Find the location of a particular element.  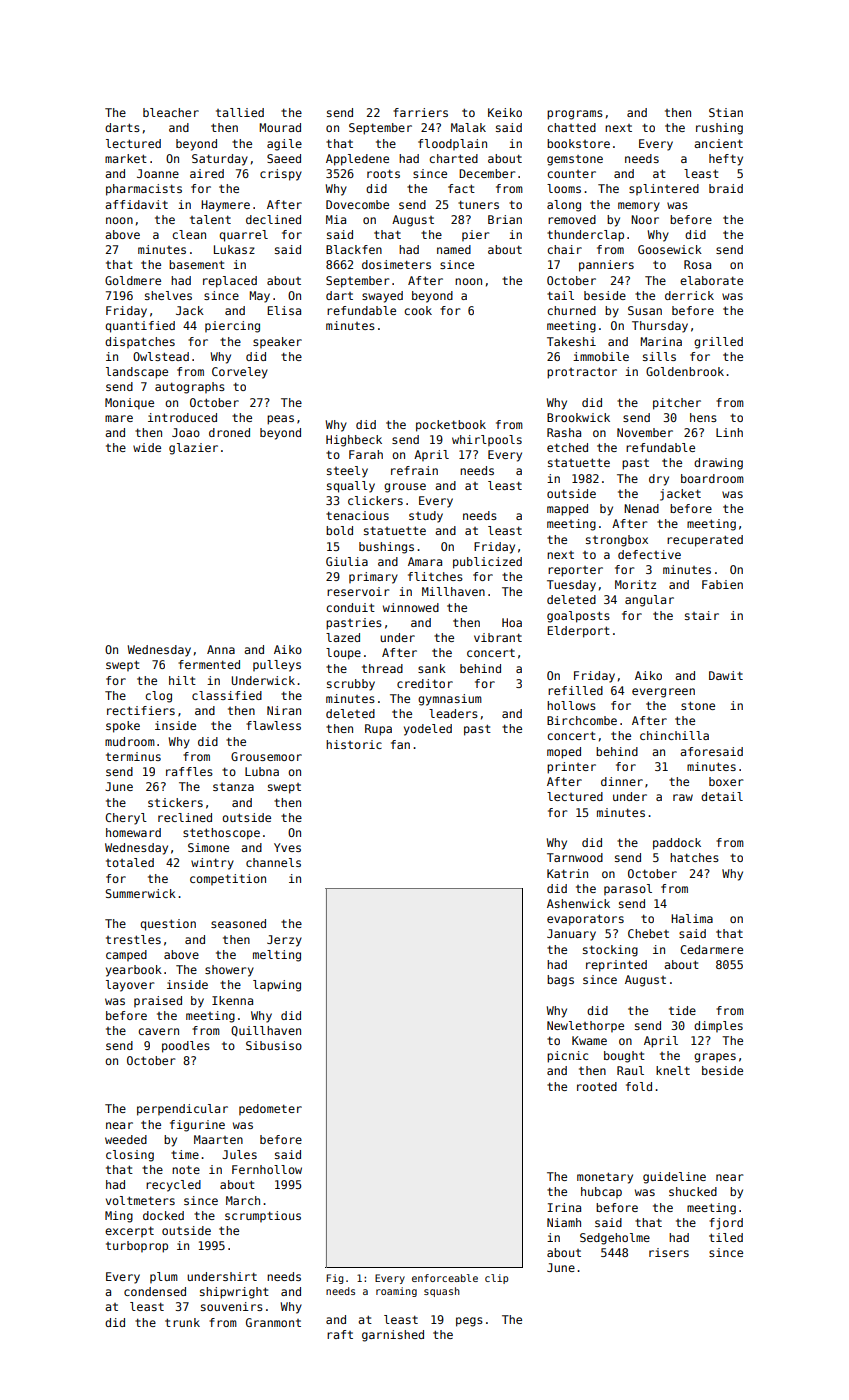

Marina is located at coordinates (661, 341).
